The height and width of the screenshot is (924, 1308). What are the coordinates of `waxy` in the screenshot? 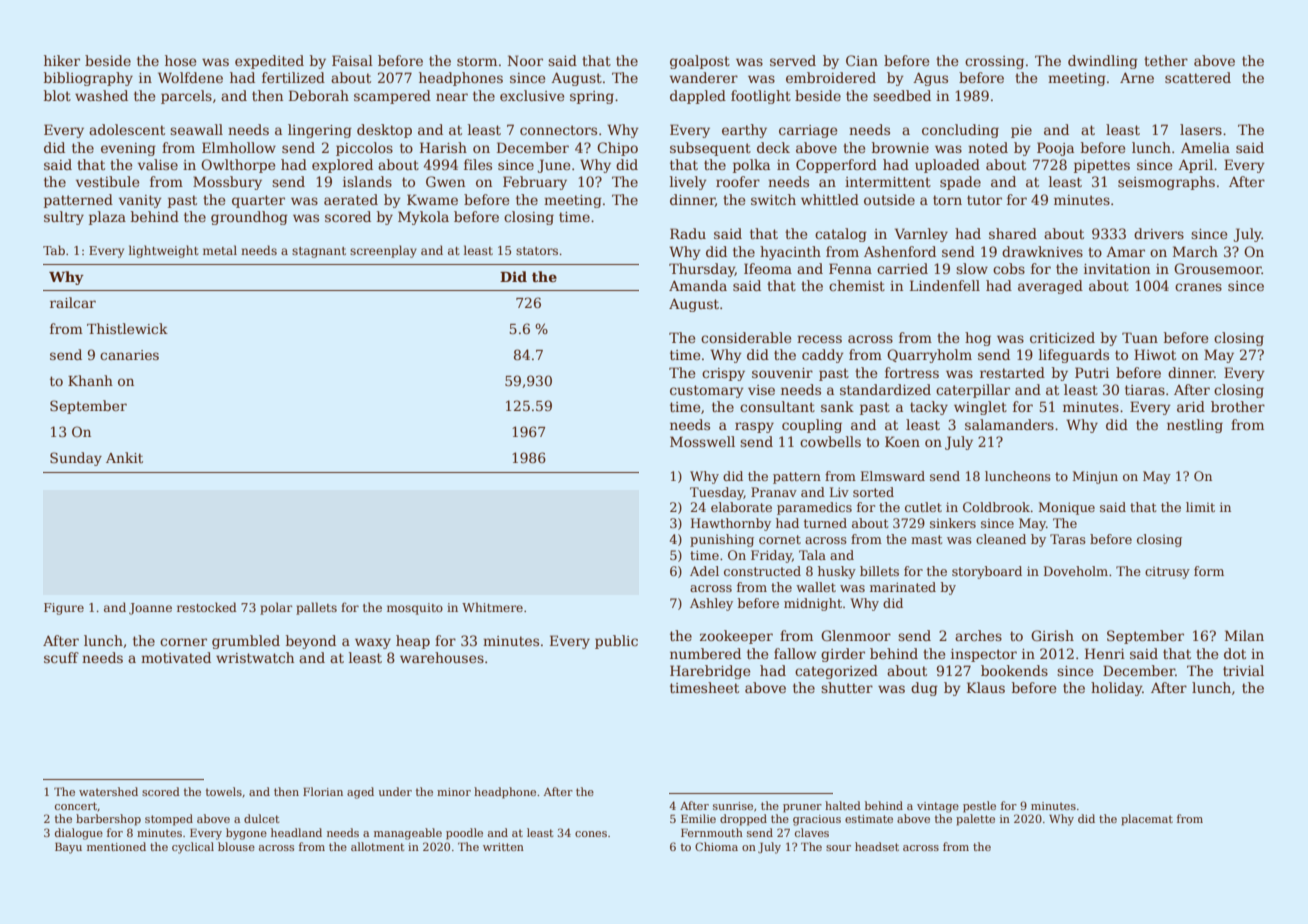 It's located at (373, 643).
